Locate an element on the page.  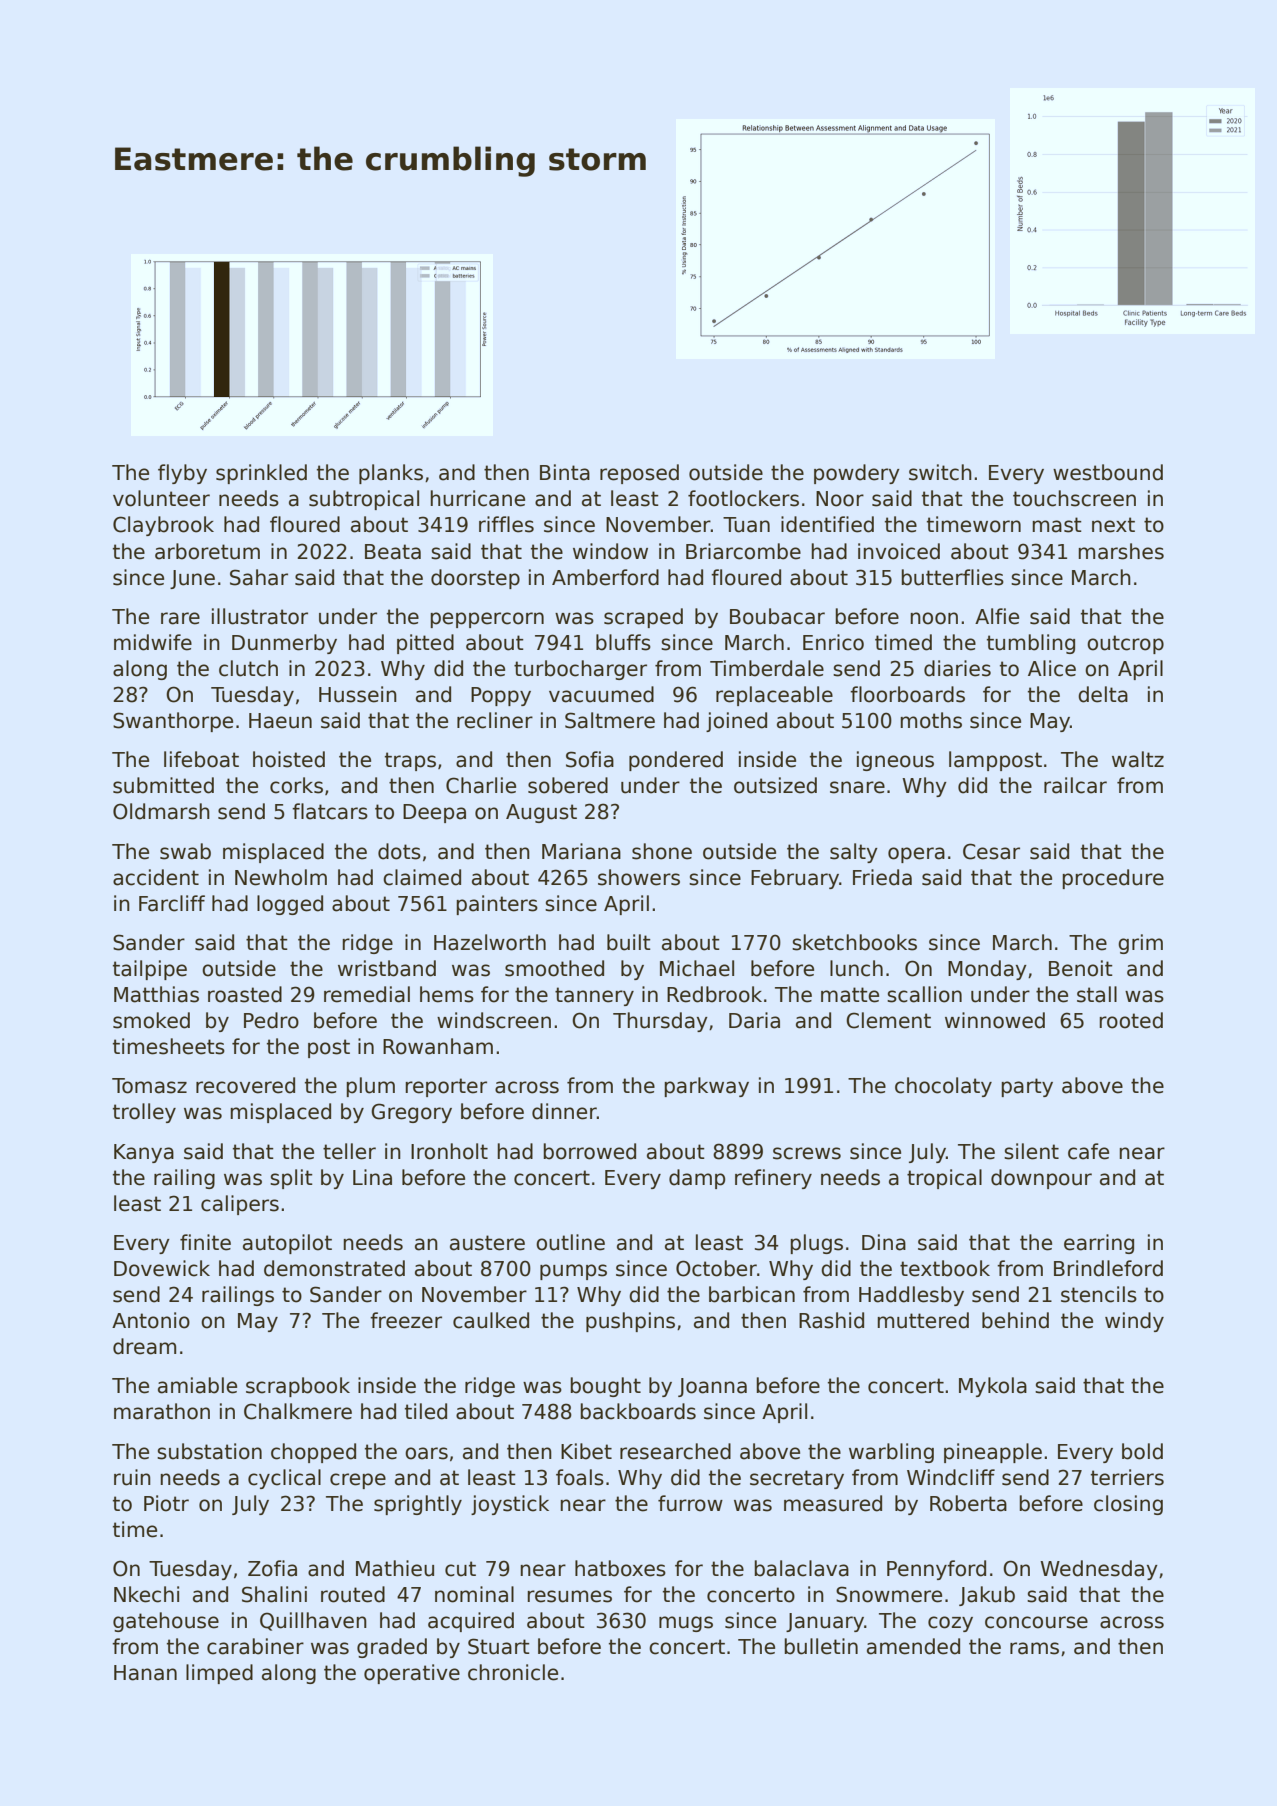
Oldmarsh is located at coordinates (161, 811).
